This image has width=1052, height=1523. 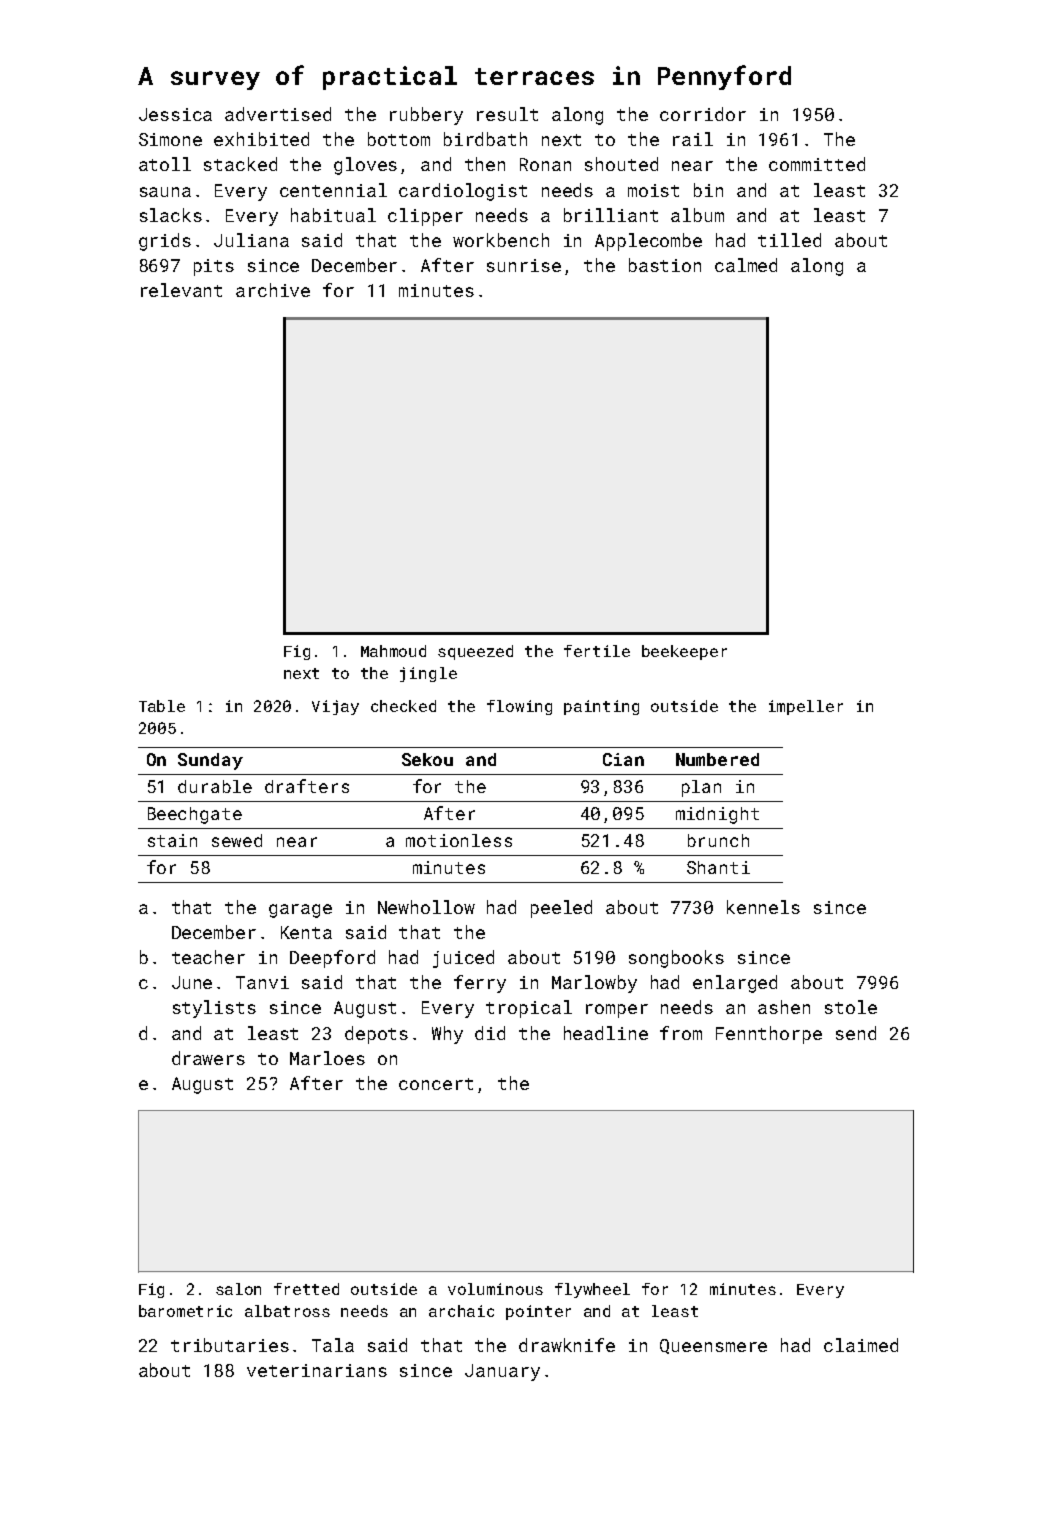 I want to click on impeller, so click(x=806, y=707).
